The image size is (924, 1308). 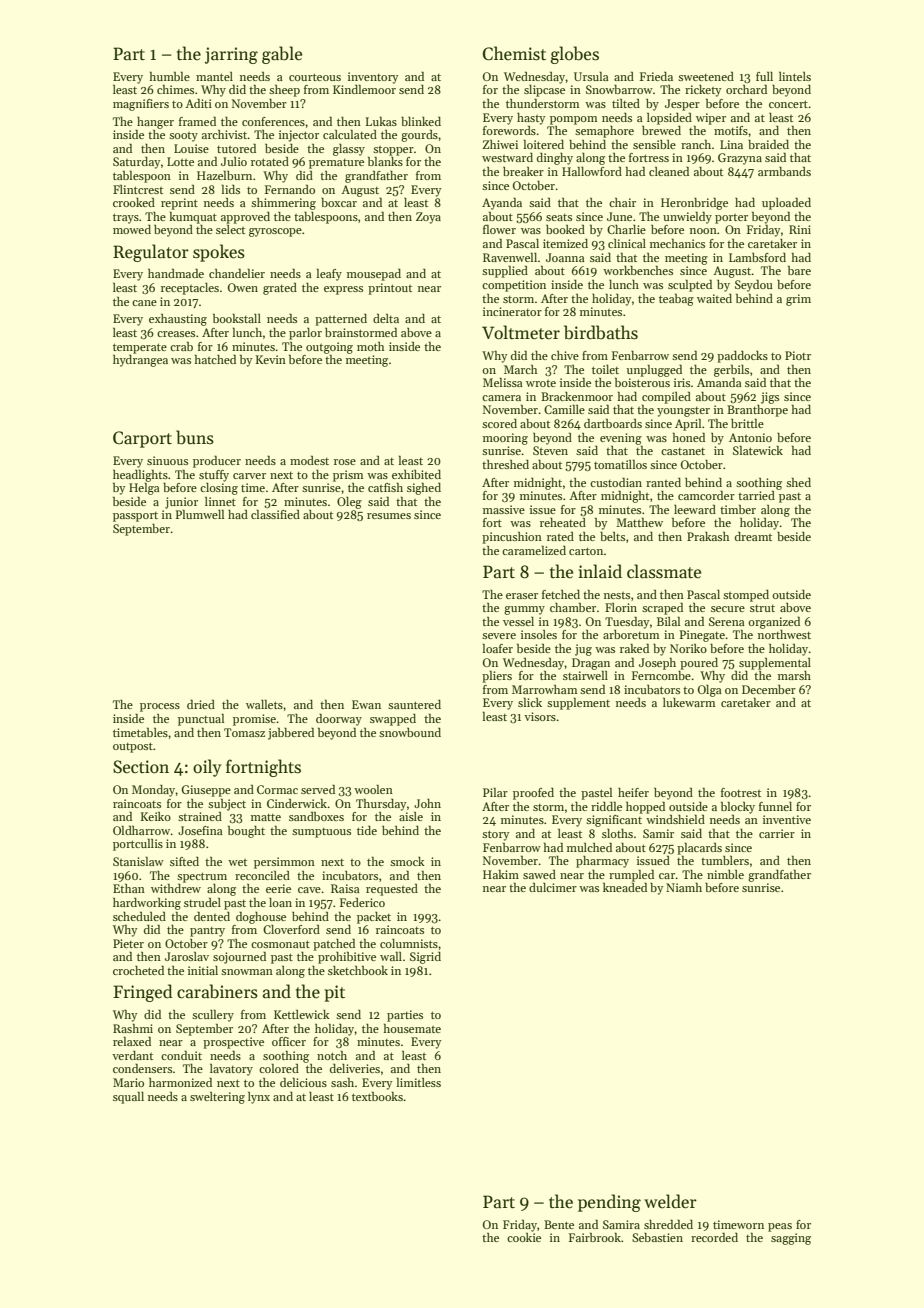 I want to click on full, so click(x=764, y=76).
